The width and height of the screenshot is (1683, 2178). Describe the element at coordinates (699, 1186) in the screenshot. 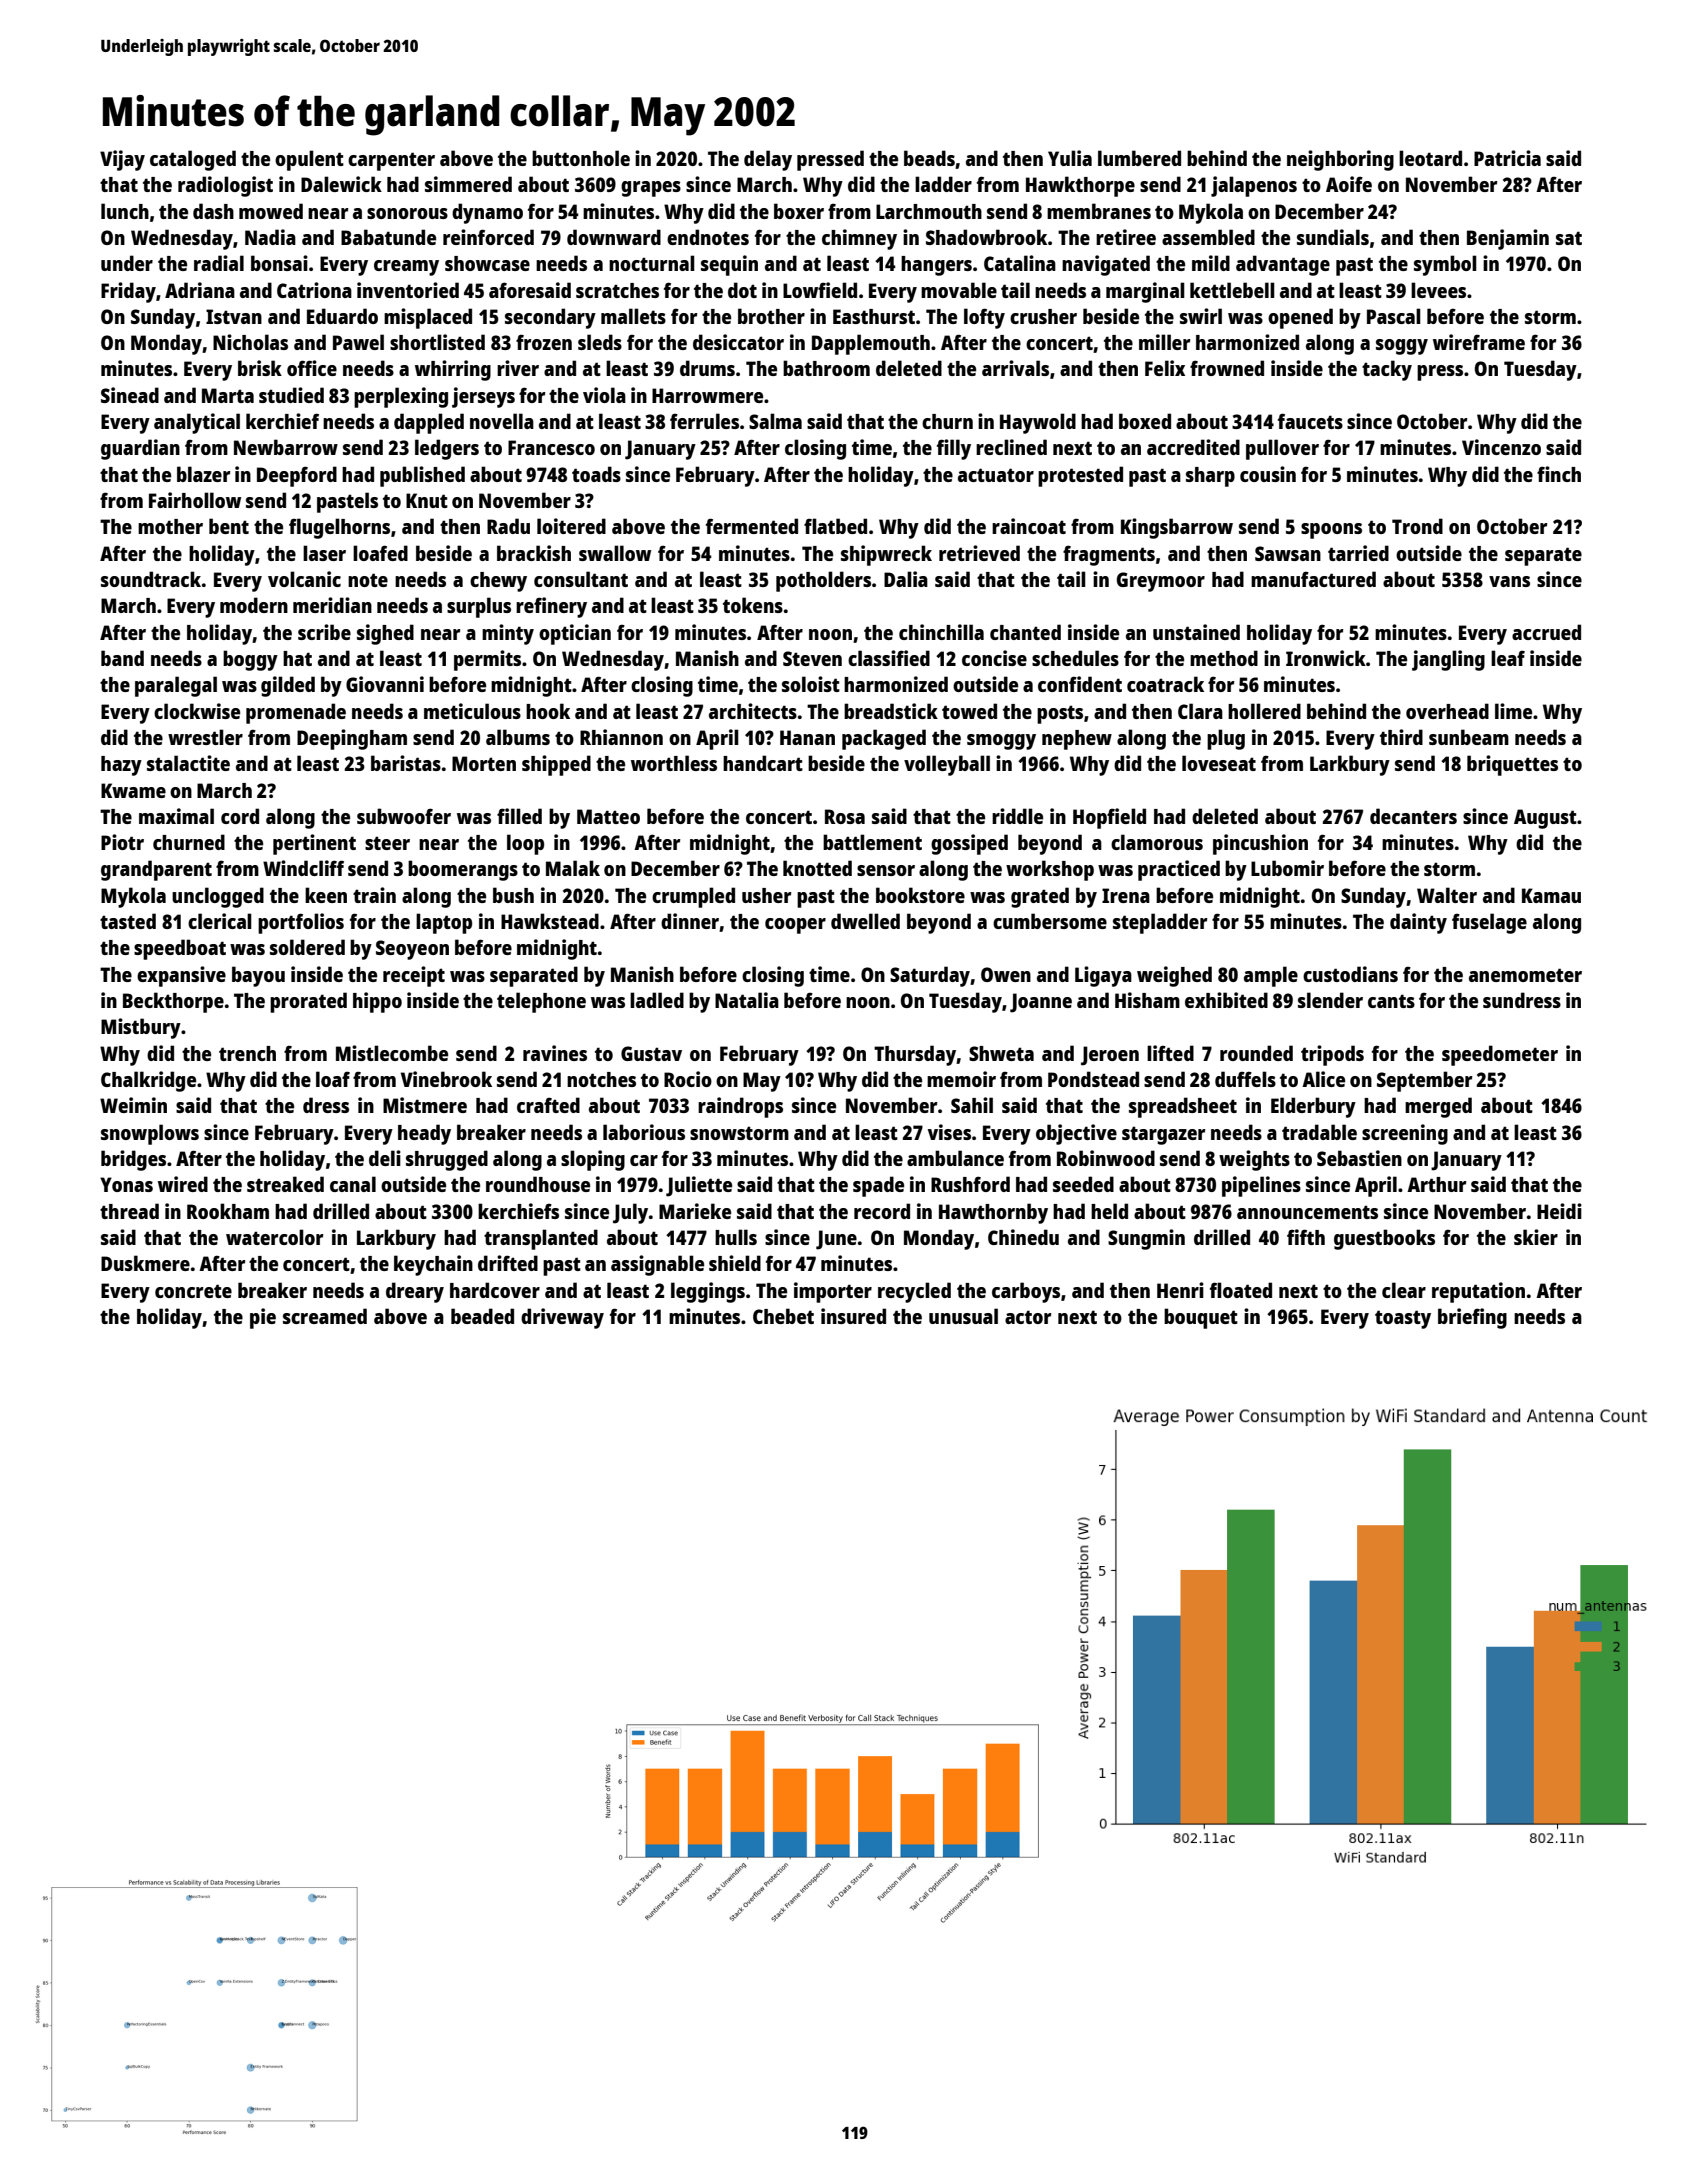

I see `Juliette` at that location.
